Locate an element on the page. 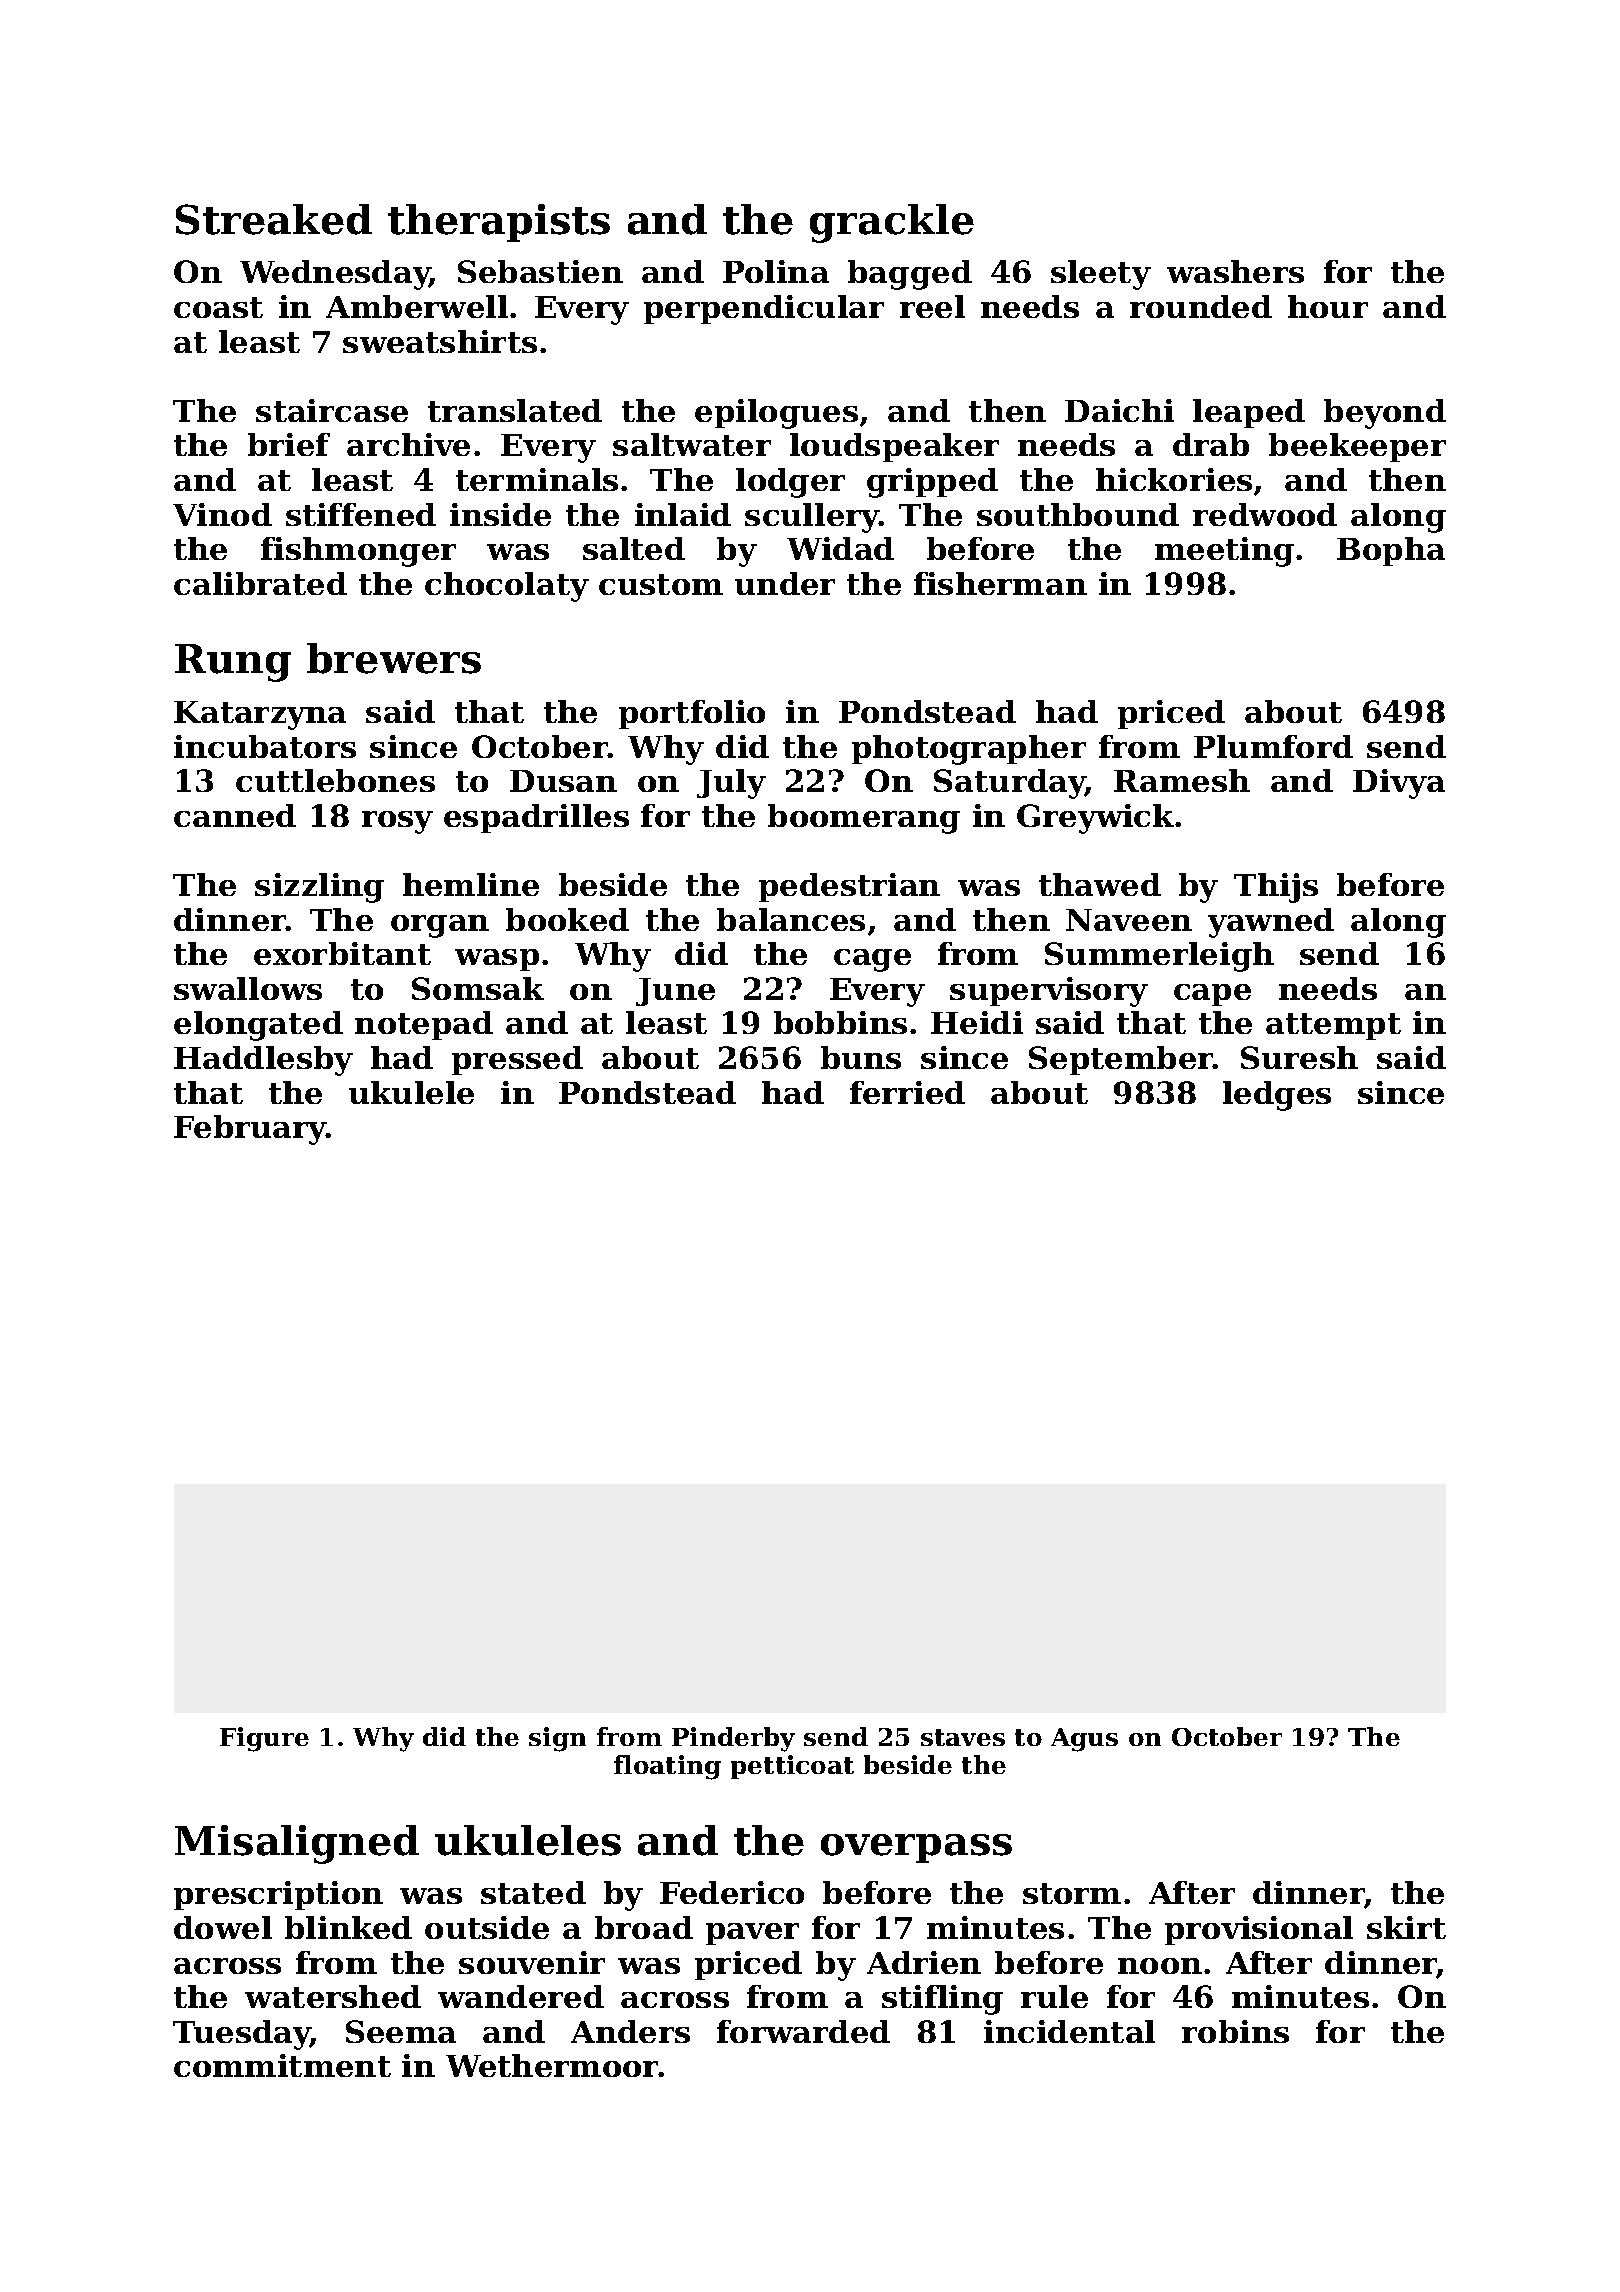 This page has height=2292, width=1620. rosy is located at coordinates (397, 822).
